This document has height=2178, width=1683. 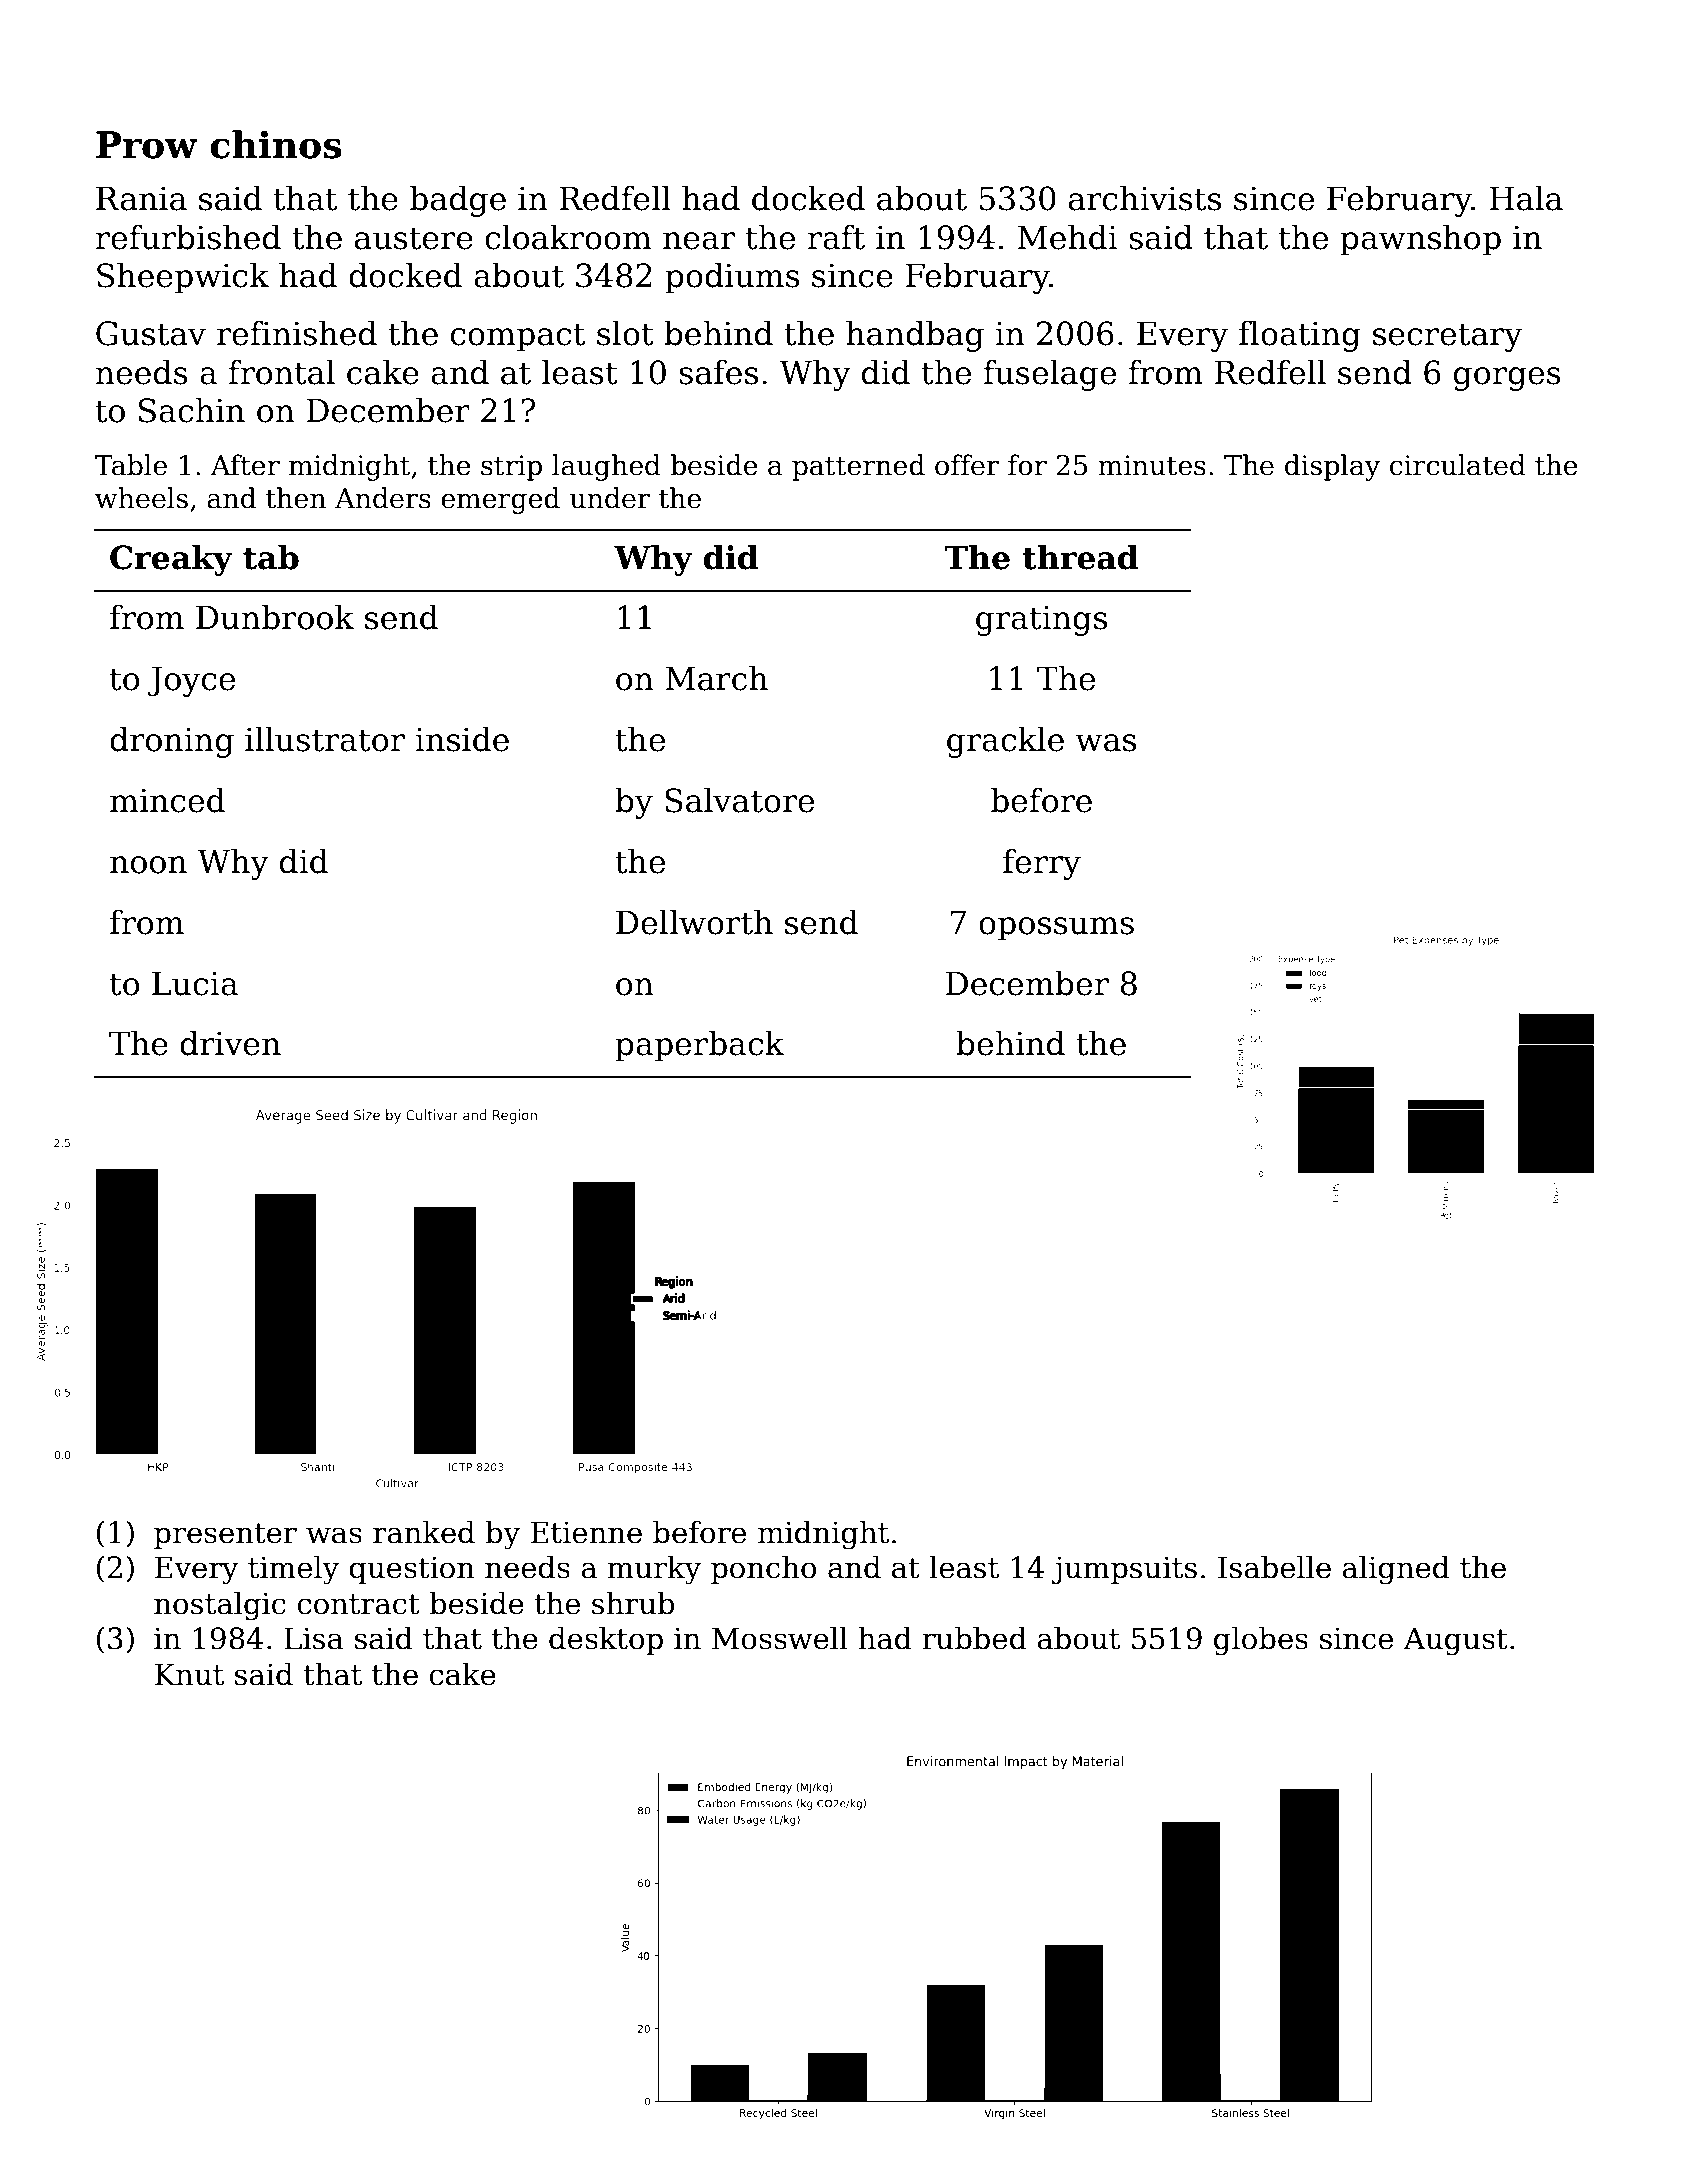 I want to click on ferry, so click(x=1042, y=864).
